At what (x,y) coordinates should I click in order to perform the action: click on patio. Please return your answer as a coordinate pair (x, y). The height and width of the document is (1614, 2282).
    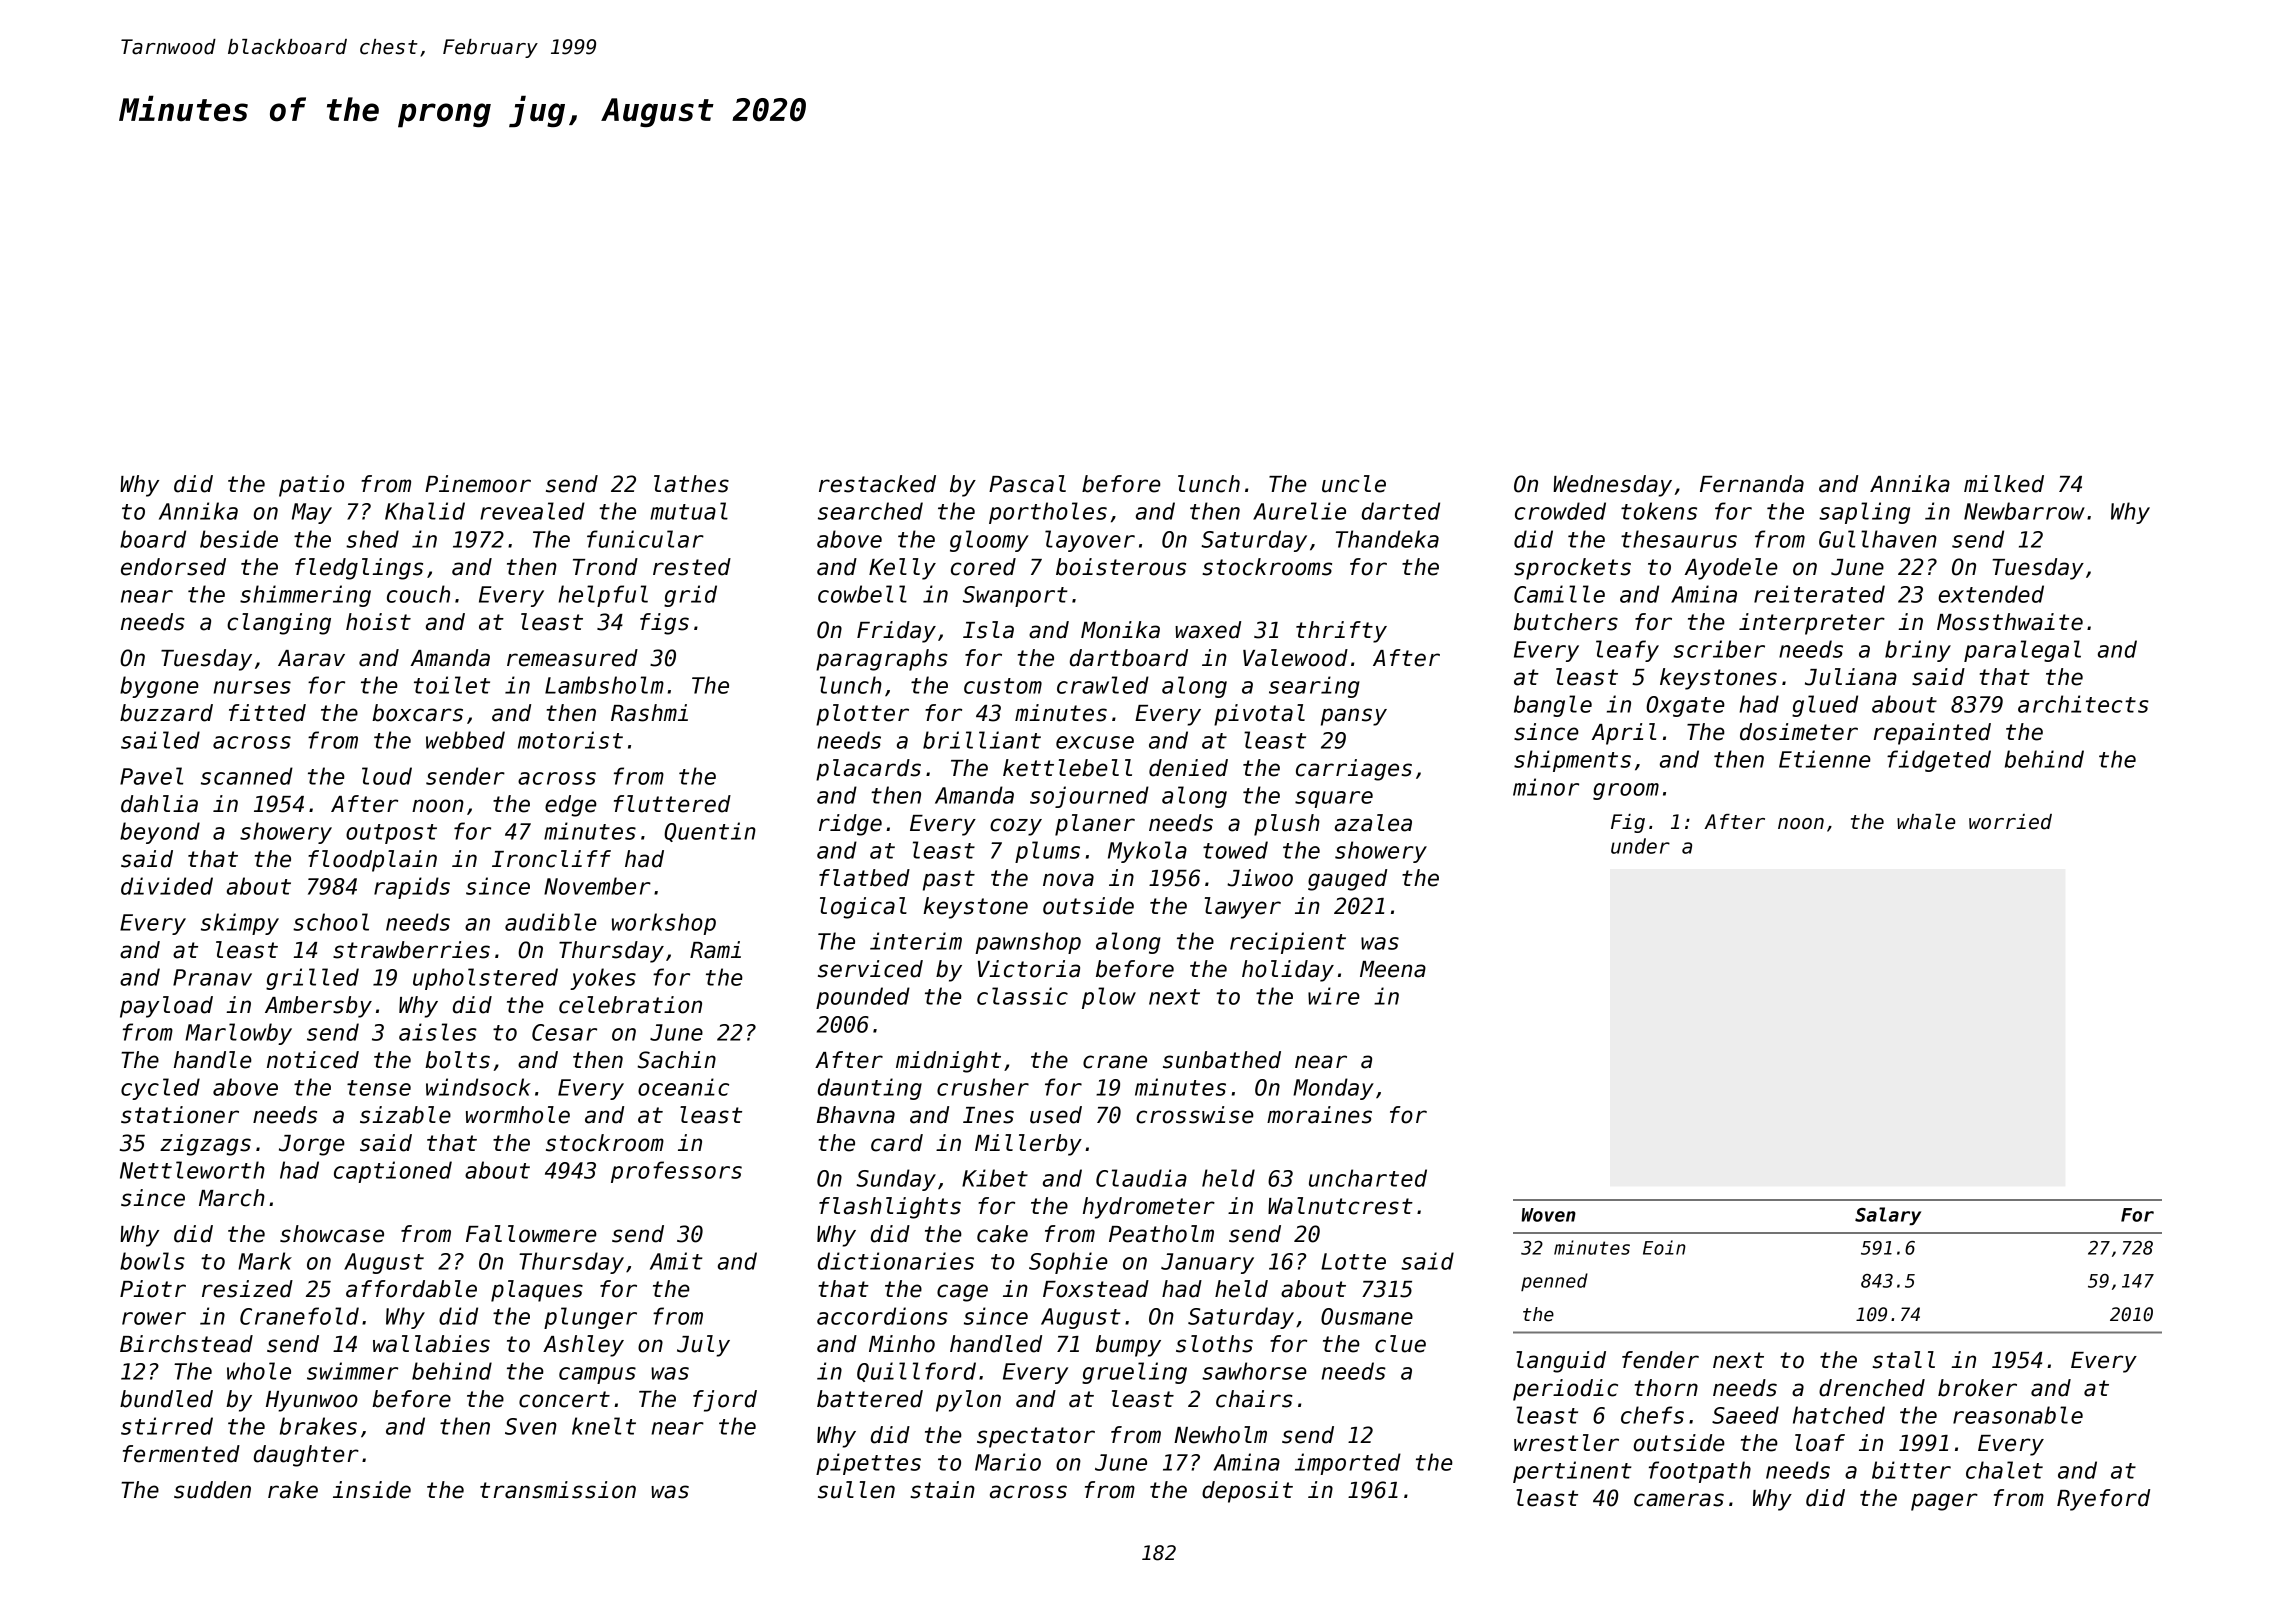
    Looking at the image, I should click on (311, 486).
